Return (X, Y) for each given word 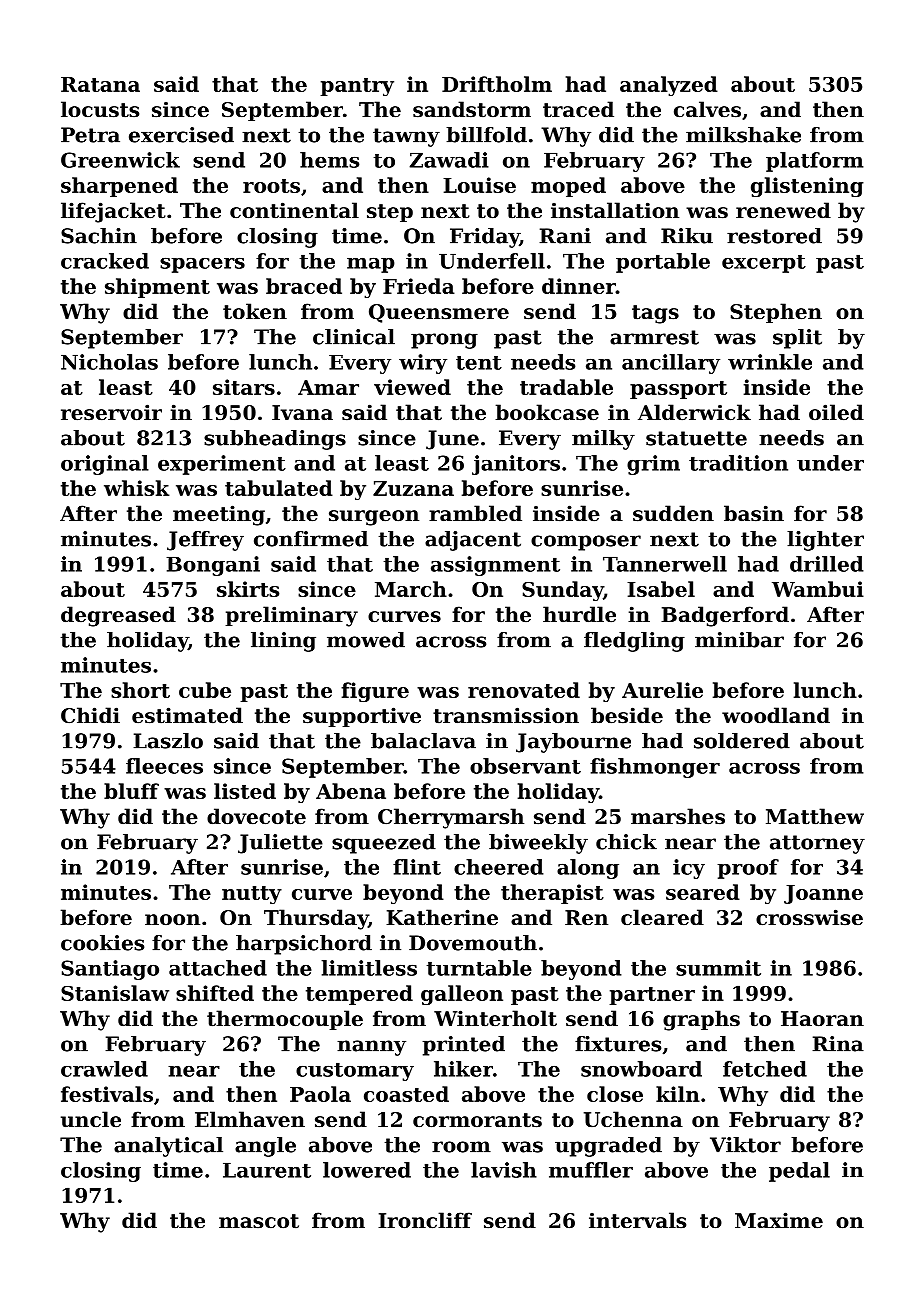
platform (815, 162)
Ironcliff (425, 1220)
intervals (637, 1220)
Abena (351, 791)
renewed (783, 210)
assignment (495, 566)
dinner (579, 286)
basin (754, 513)
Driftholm (497, 84)
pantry (357, 87)
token (255, 311)
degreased (118, 616)
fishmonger (655, 768)
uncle (91, 1119)
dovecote (256, 816)
